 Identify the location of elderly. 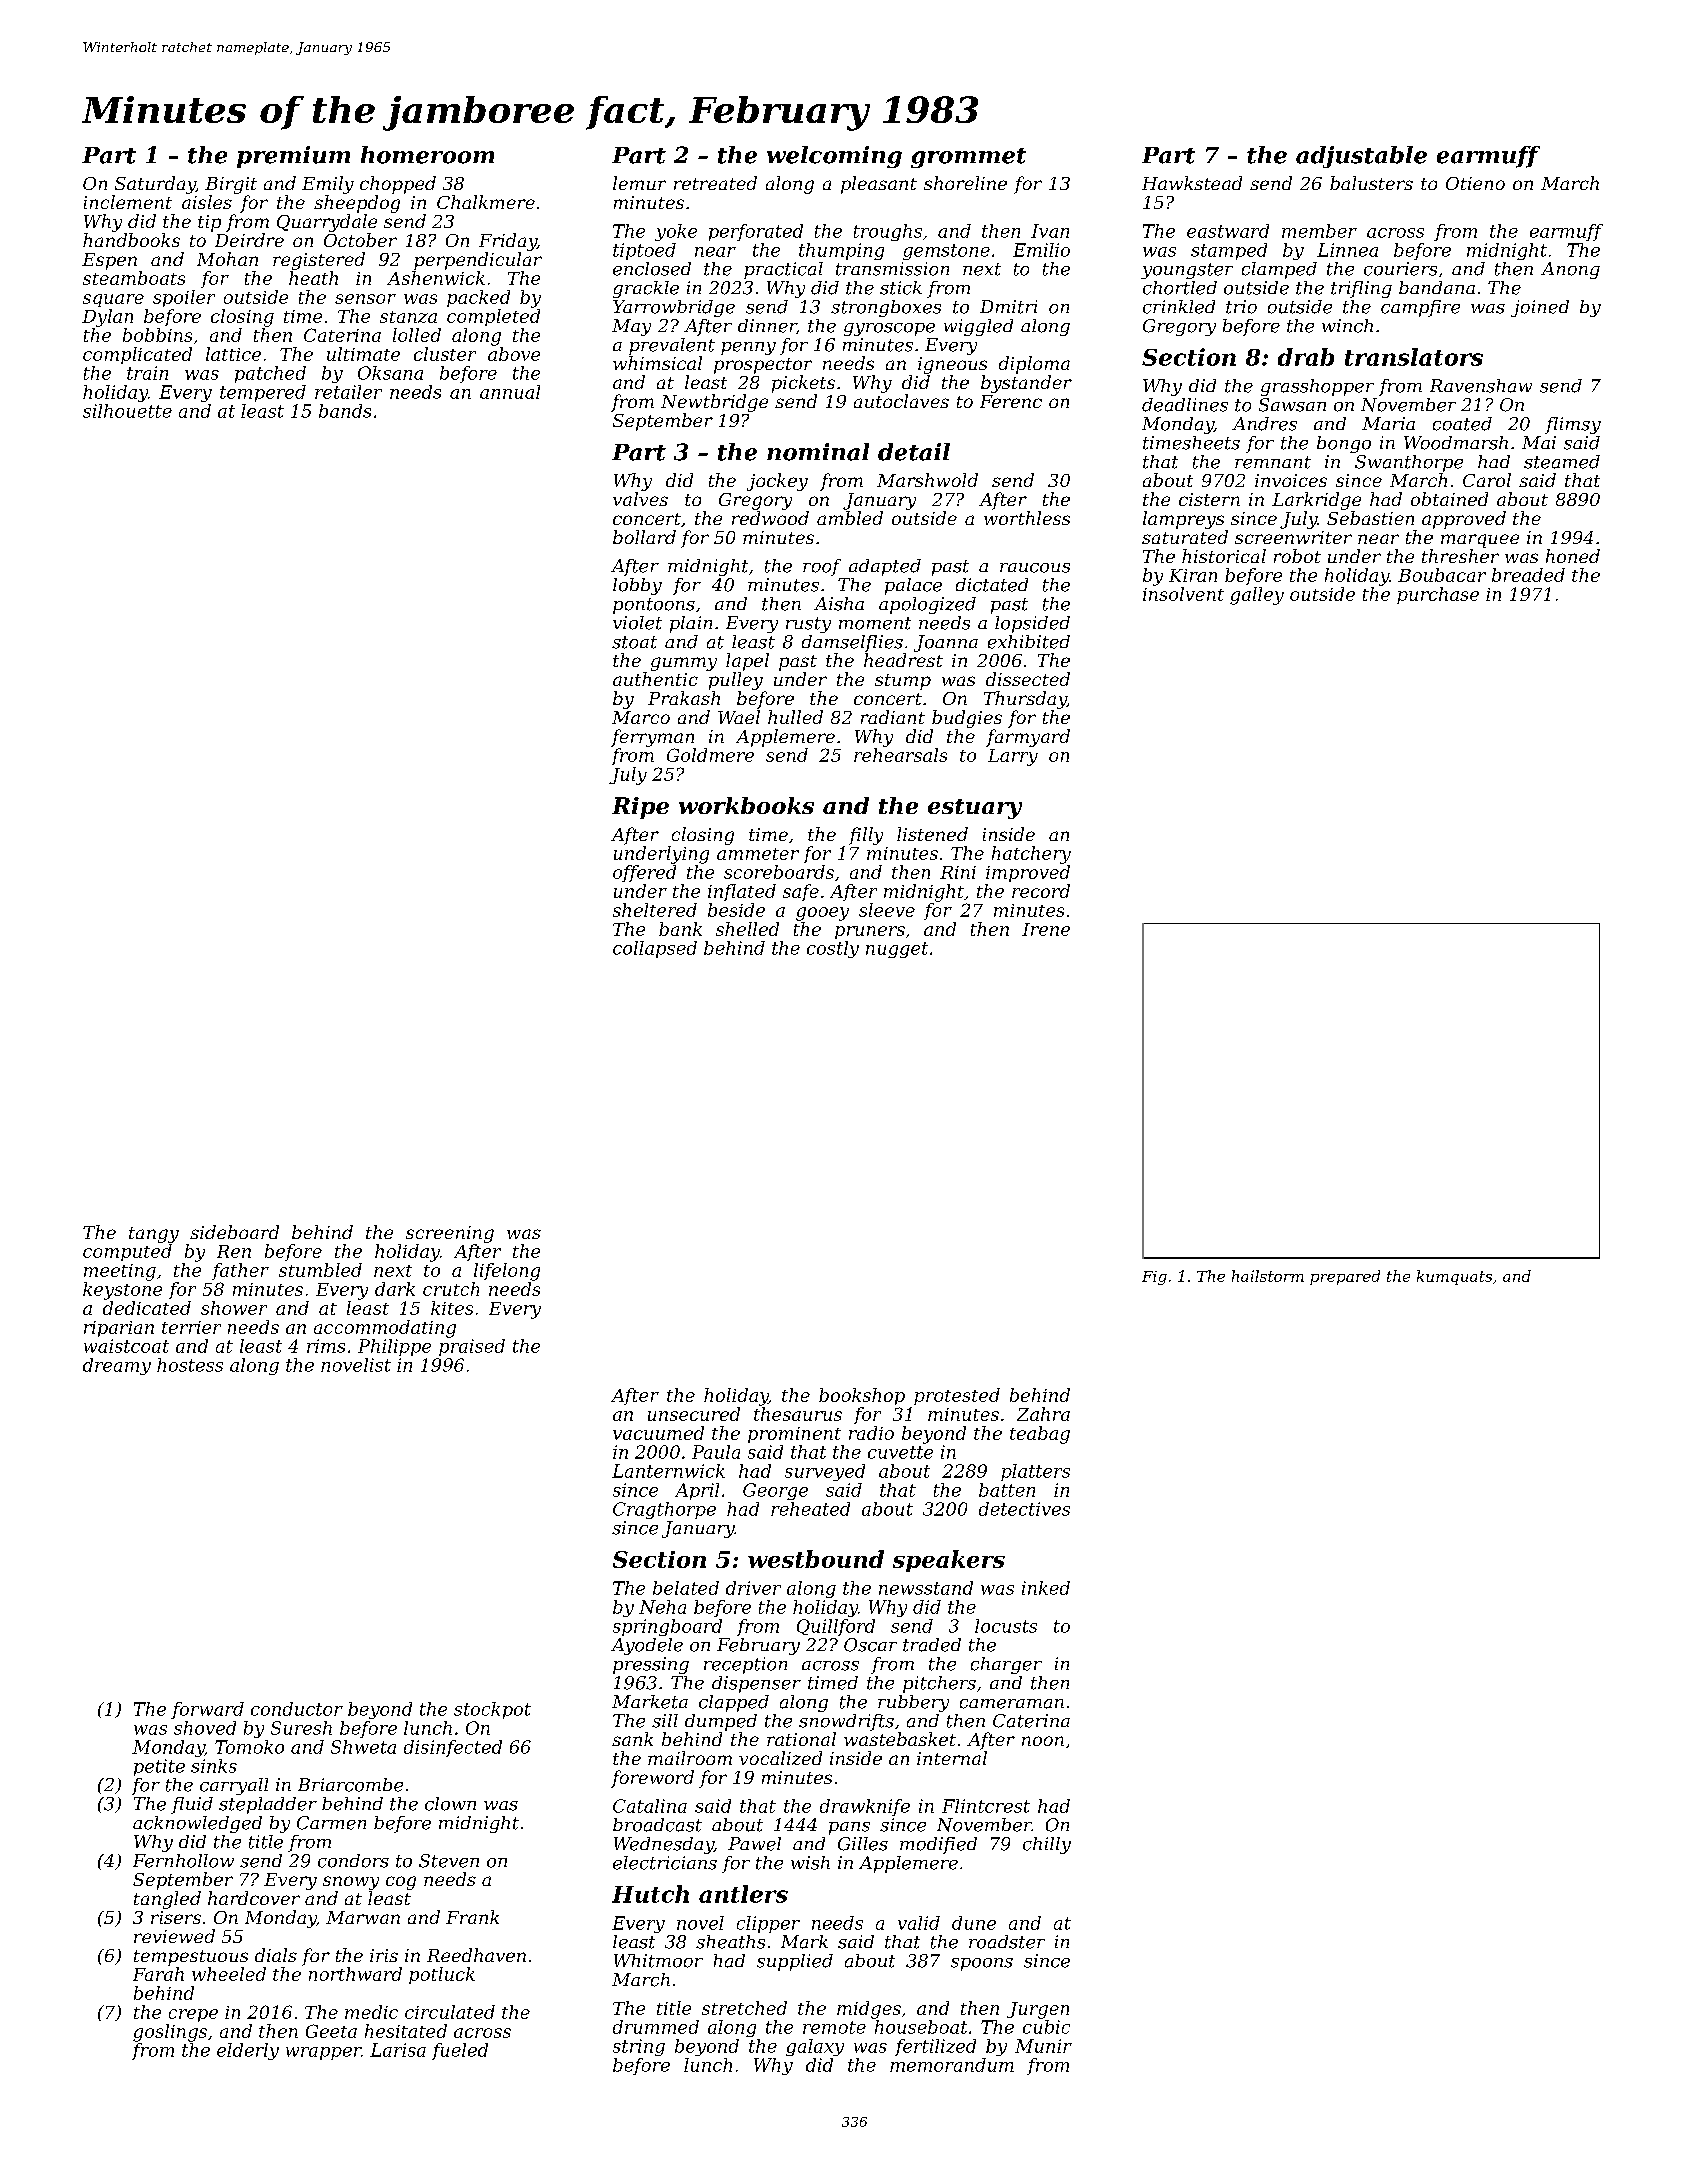
(248, 2051).
